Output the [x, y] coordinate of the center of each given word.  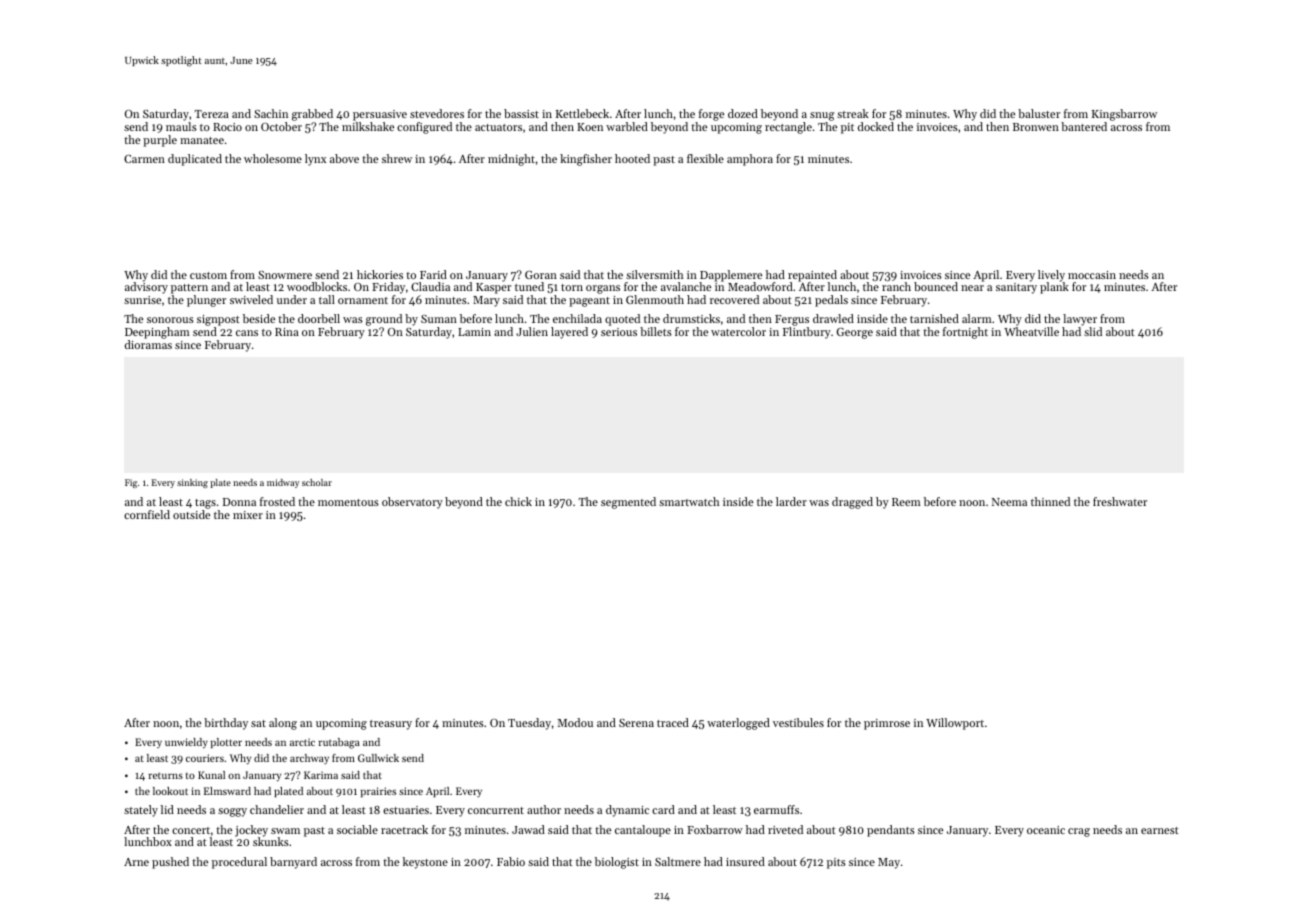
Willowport [955, 724]
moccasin [1092, 275]
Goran [541, 275]
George [855, 333]
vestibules [798, 722]
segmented [628, 503]
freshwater [1120, 501]
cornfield [147, 514]
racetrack [404, 829]
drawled [833, 318]
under [292, 299]
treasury [391, 725]
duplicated [195, 160]
